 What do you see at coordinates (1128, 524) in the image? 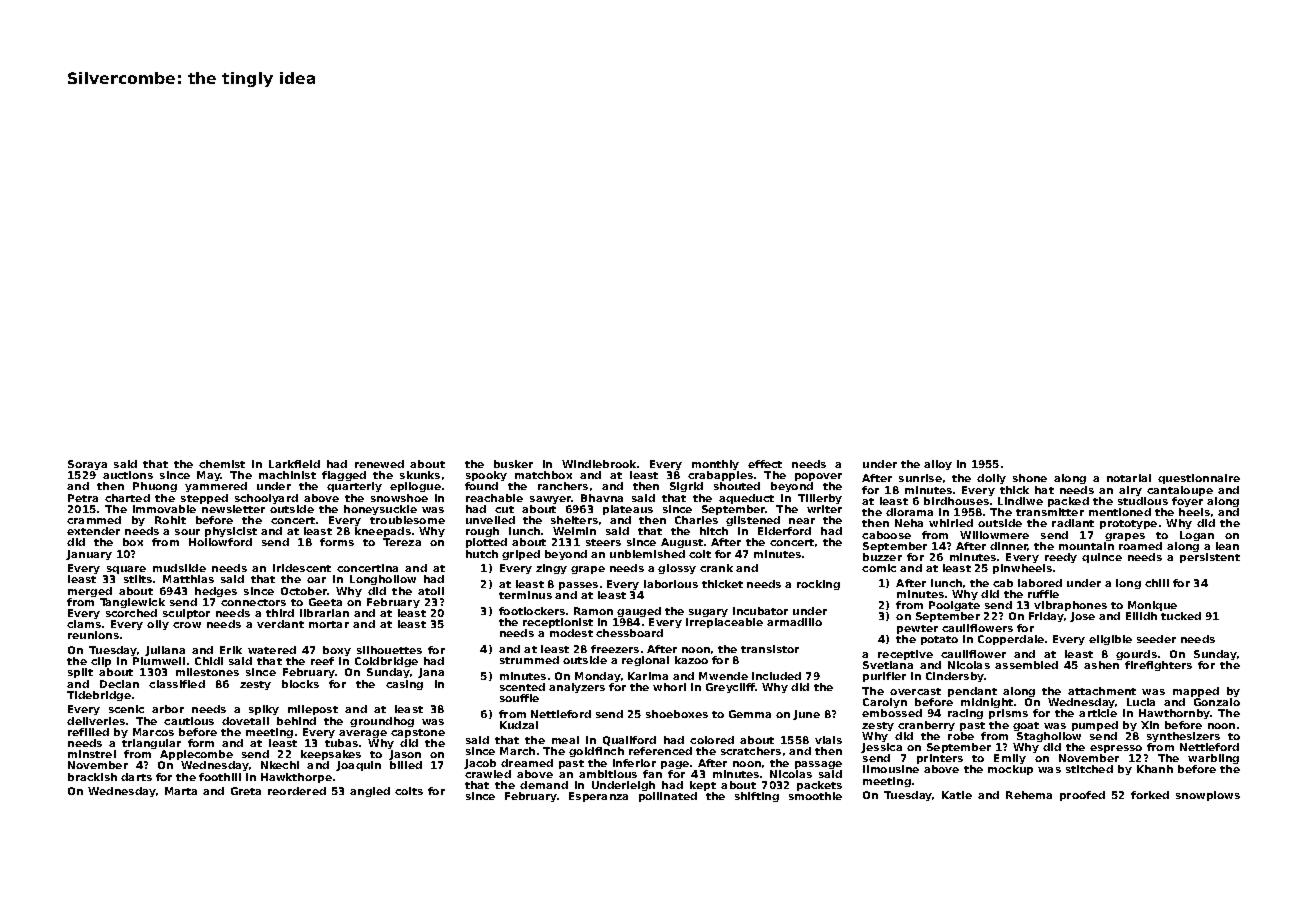
I see `prototype` at bounding box center [1128, 524].
